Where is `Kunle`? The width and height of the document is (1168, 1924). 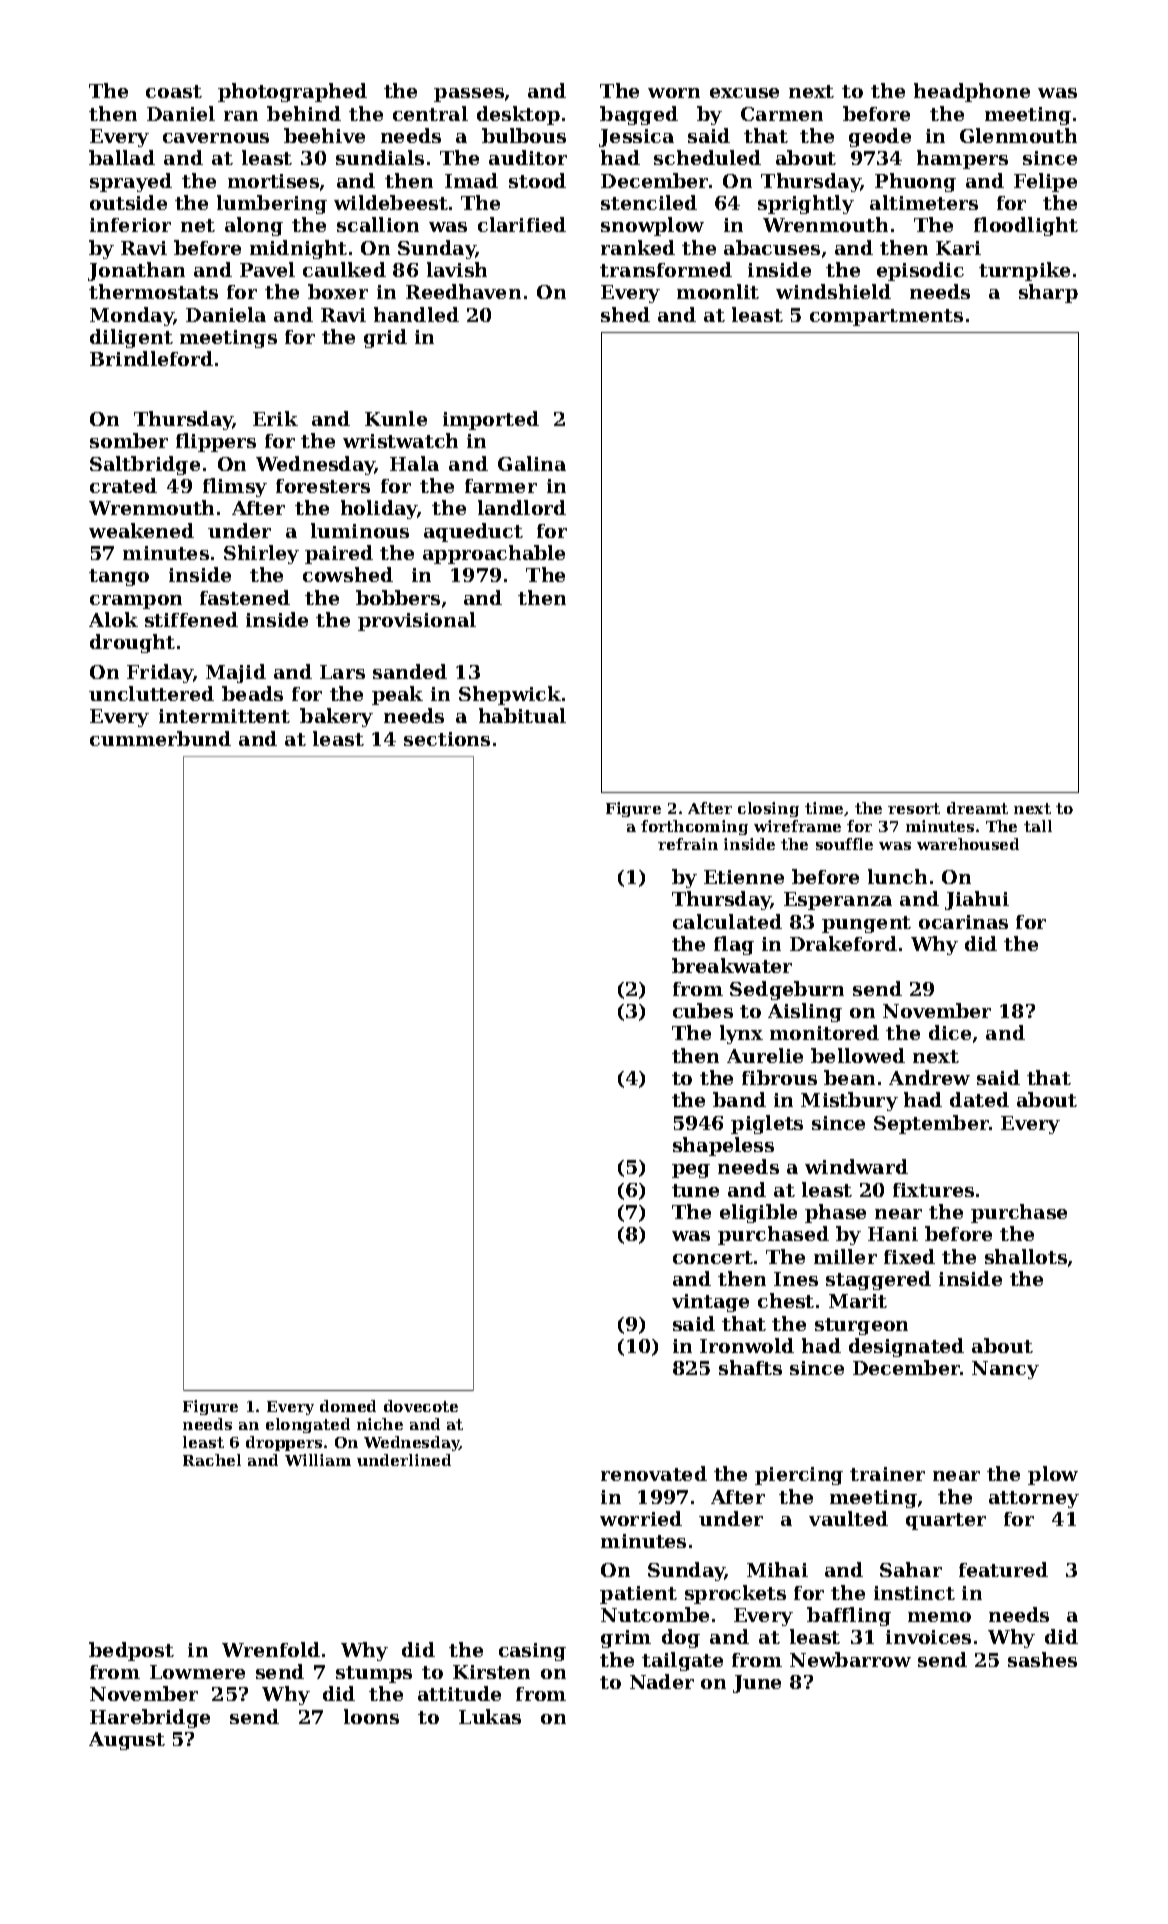 Kunle is located at coordinates (396, 418).
